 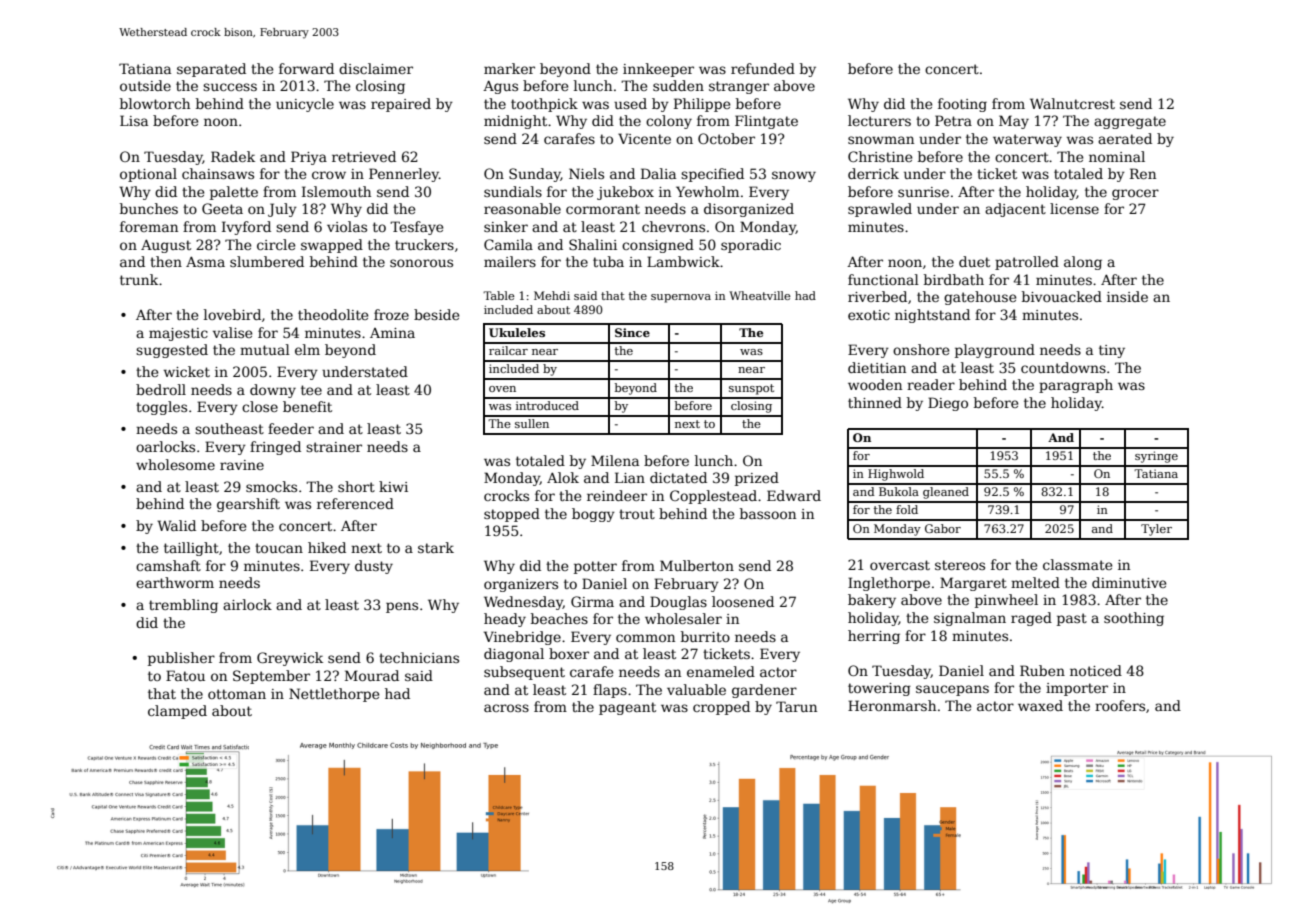 What do you see at coordinates (161, 408) in the document?
I see `toggles` at bounding box center [161, 408].
